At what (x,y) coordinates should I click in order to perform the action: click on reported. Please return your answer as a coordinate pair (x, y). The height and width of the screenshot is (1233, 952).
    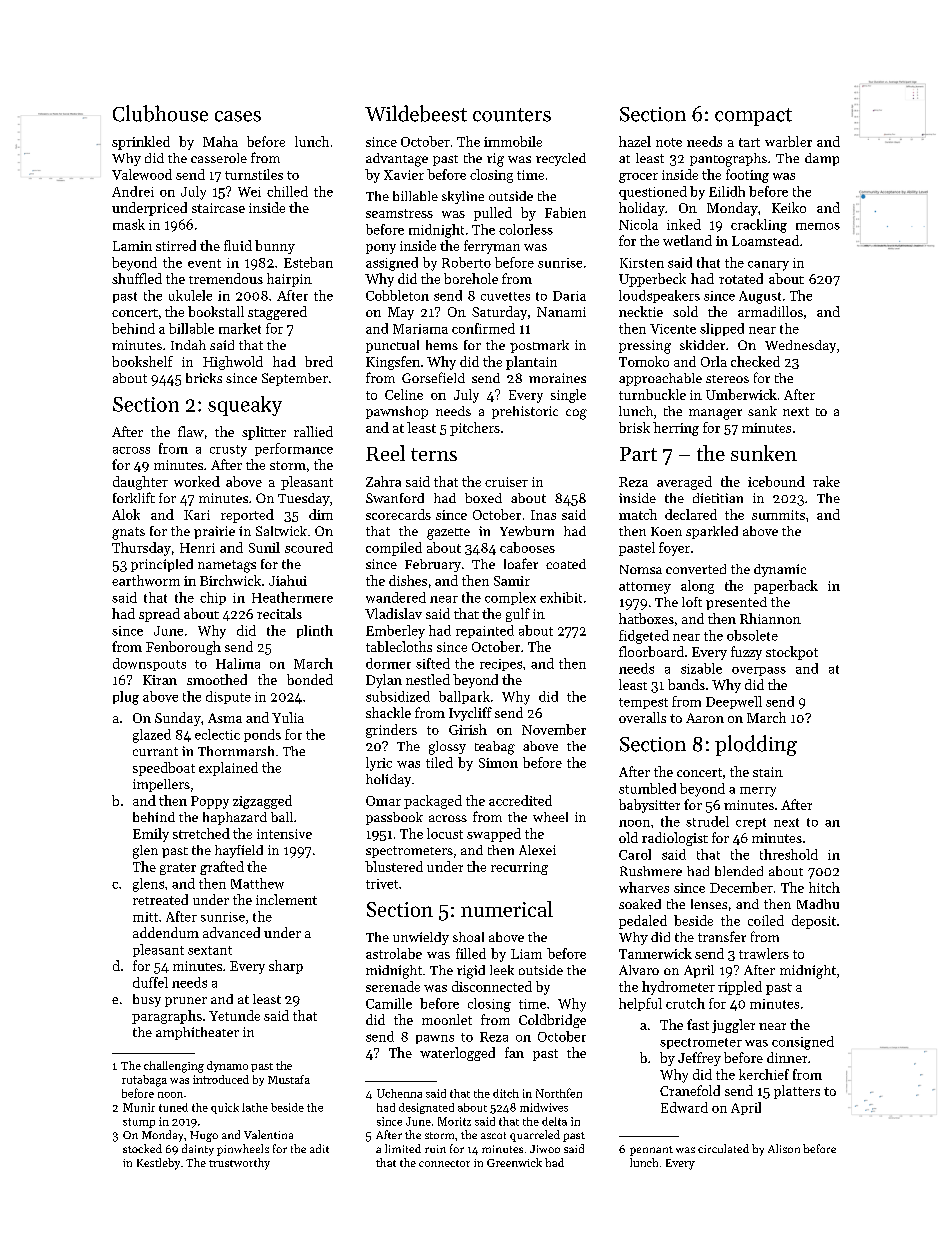
    Looking at the image, I should click on (247, 516).
